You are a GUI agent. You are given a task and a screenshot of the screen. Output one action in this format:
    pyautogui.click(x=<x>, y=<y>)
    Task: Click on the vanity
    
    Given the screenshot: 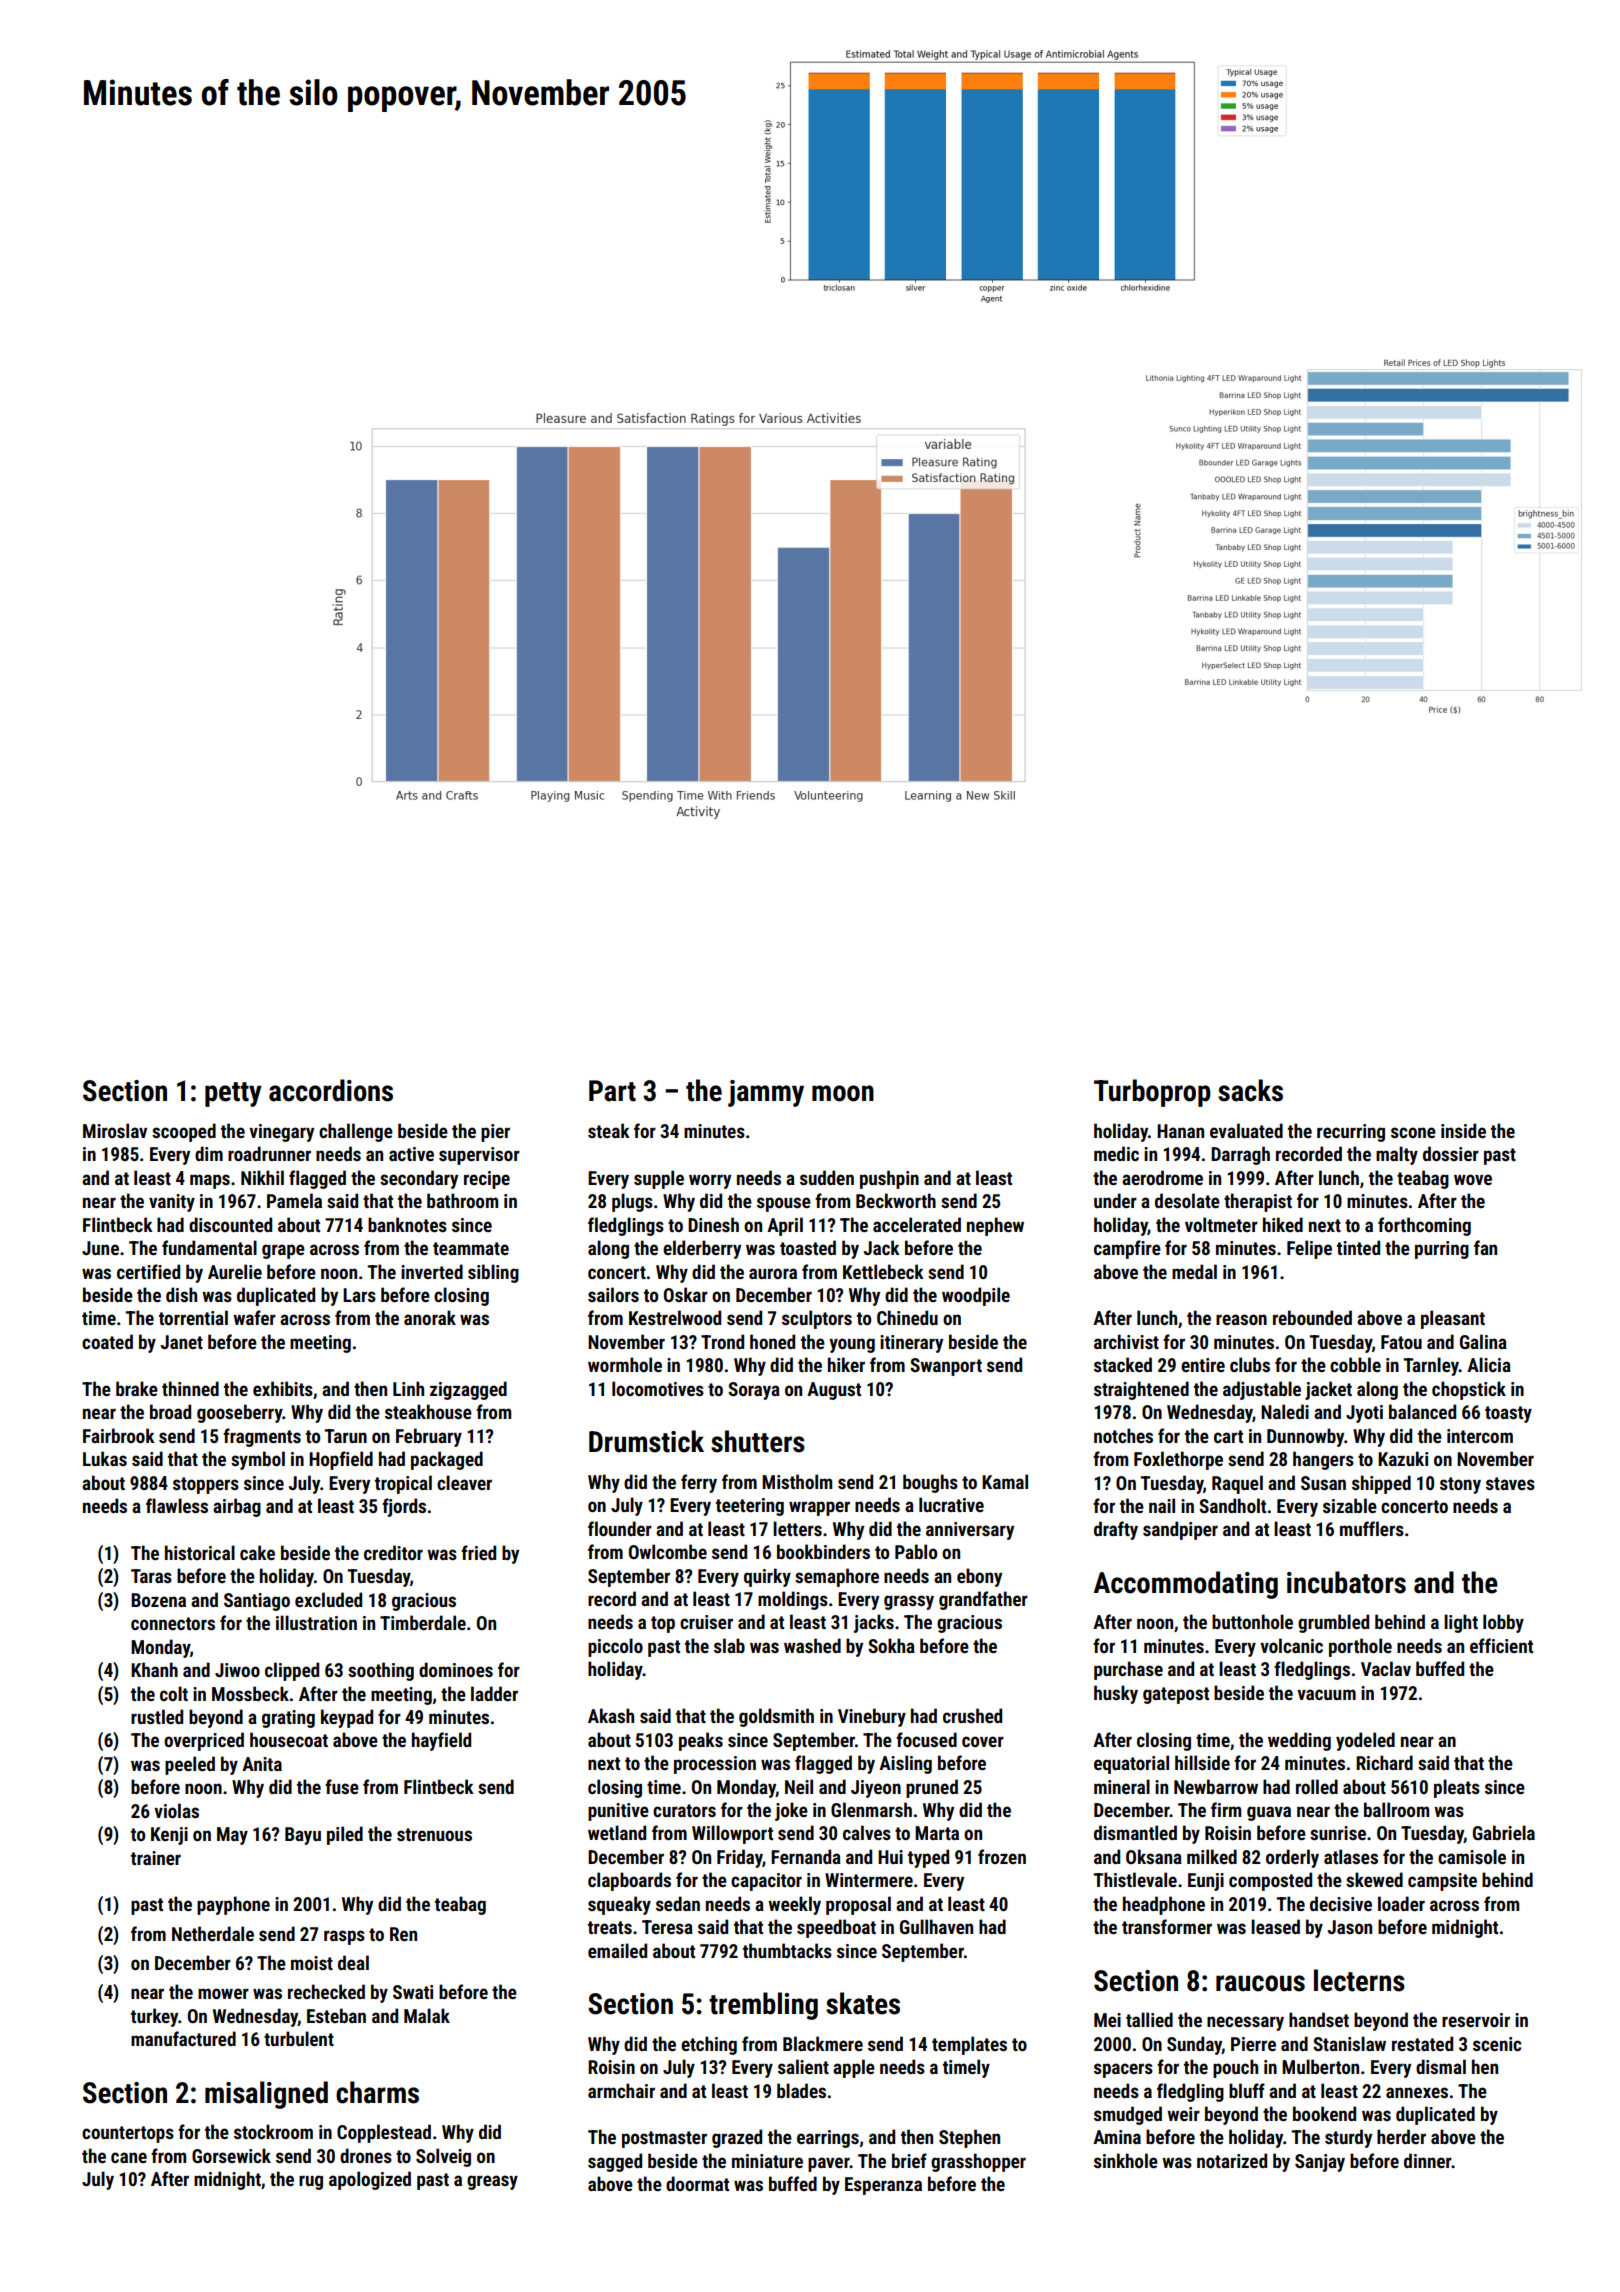 What is the action you would take?
    pyautogui.click(x=172, y=1203)
